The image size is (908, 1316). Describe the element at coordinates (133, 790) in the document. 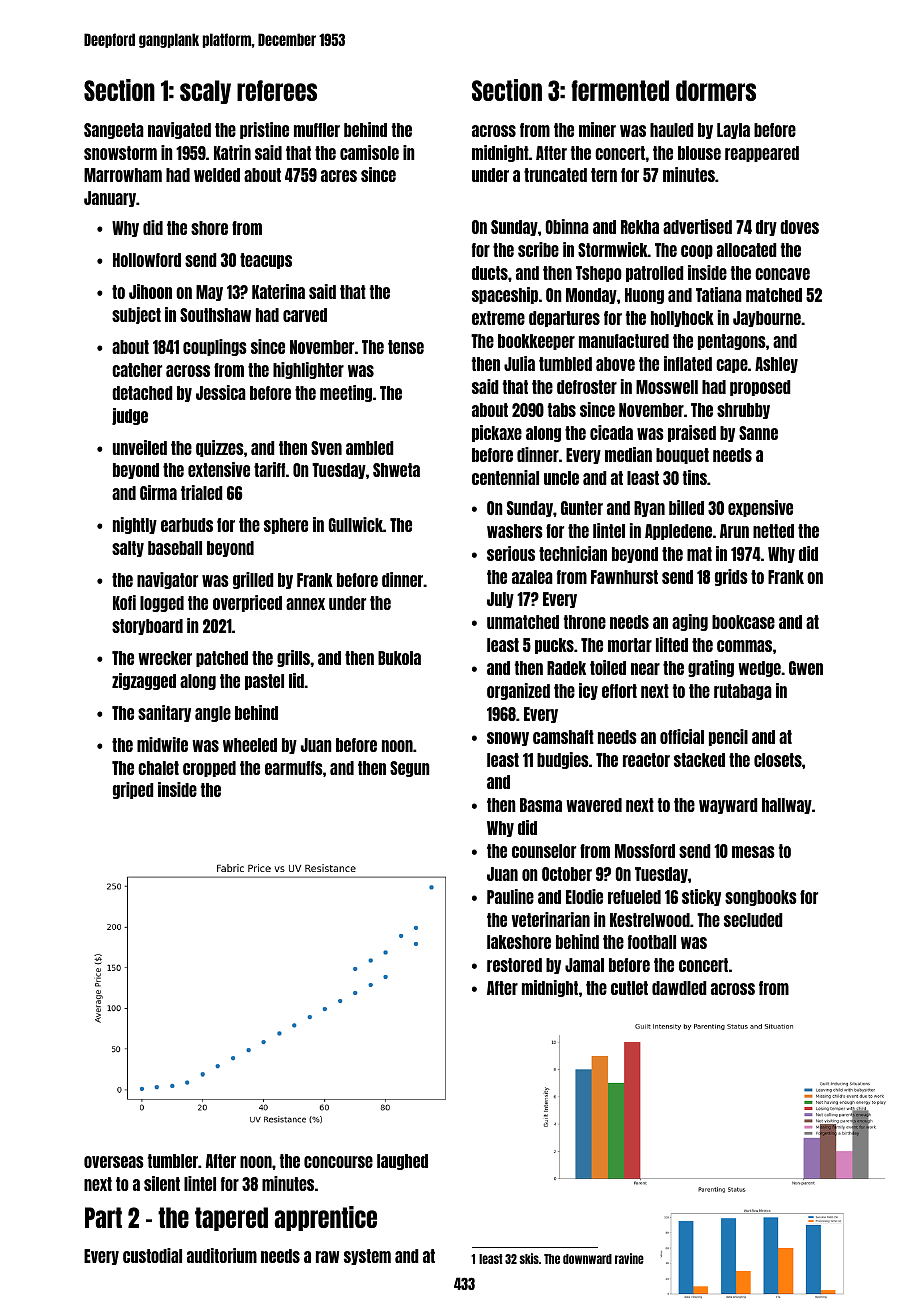

I see `griped` at that location.
